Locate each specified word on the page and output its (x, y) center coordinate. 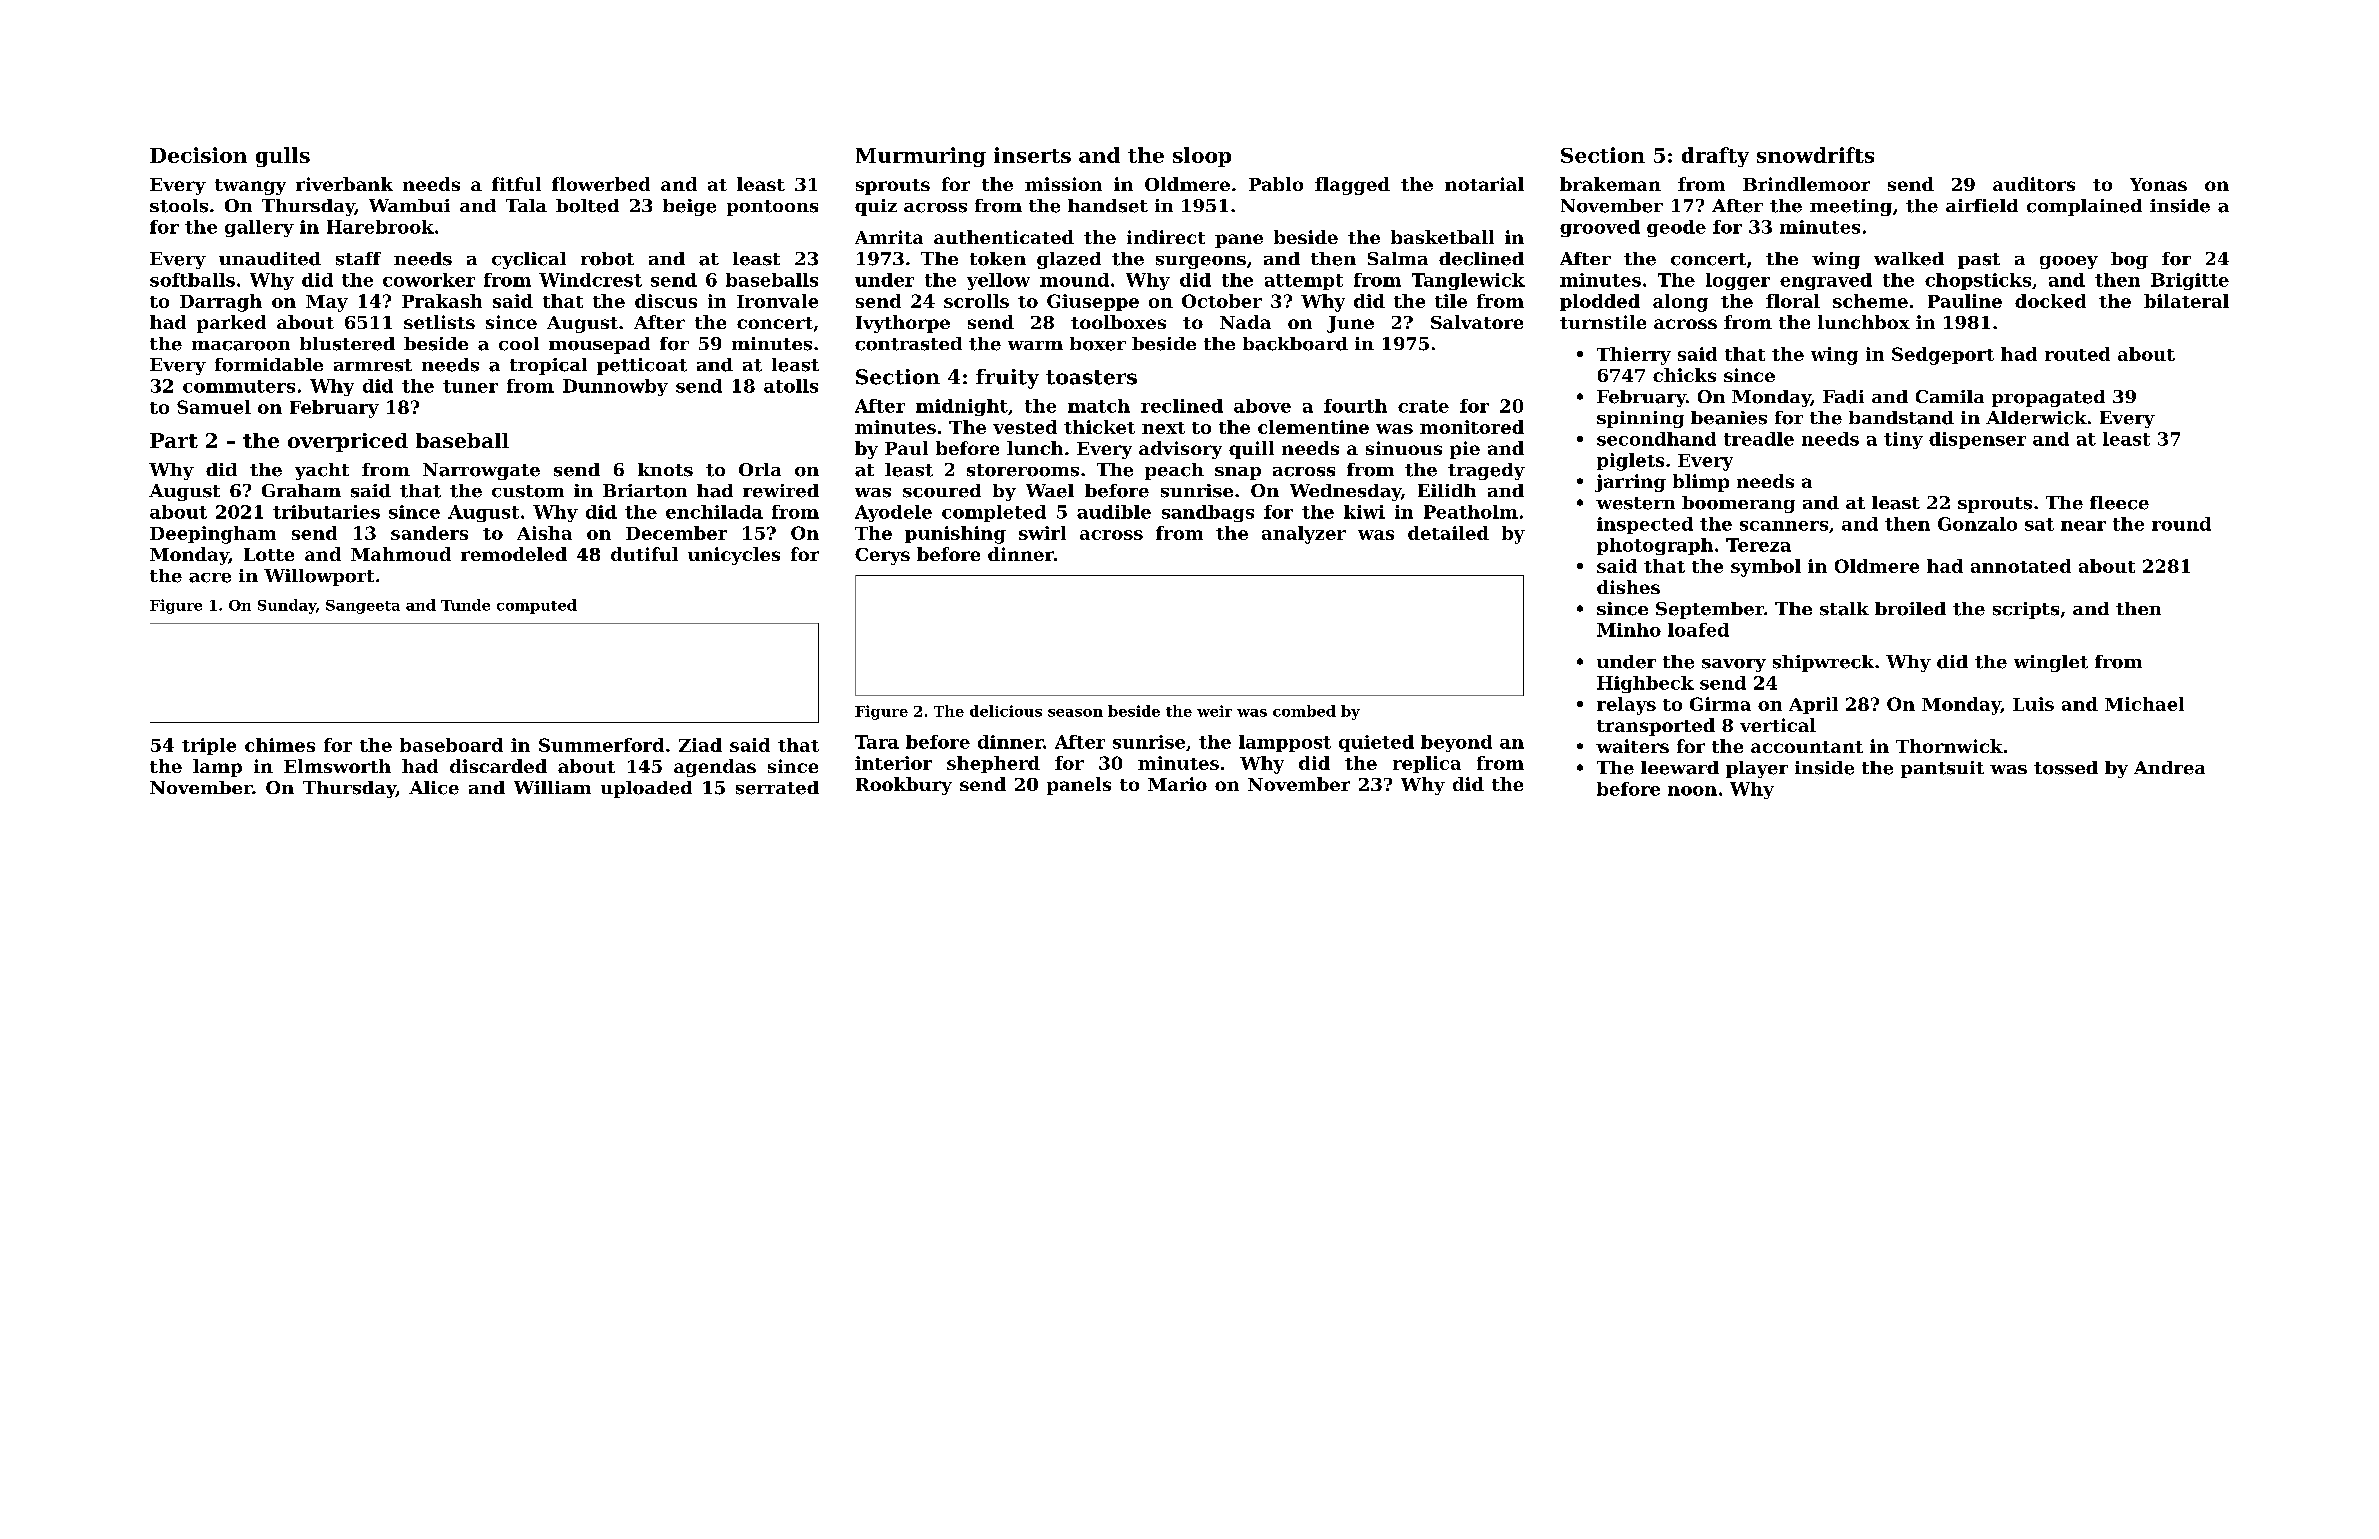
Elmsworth (337, 766)
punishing (955, 535)
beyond (1456, 743)
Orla (760, 469)
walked (1909, 259)
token (998, 259)
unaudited (270, 259)
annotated (2021, 566)
